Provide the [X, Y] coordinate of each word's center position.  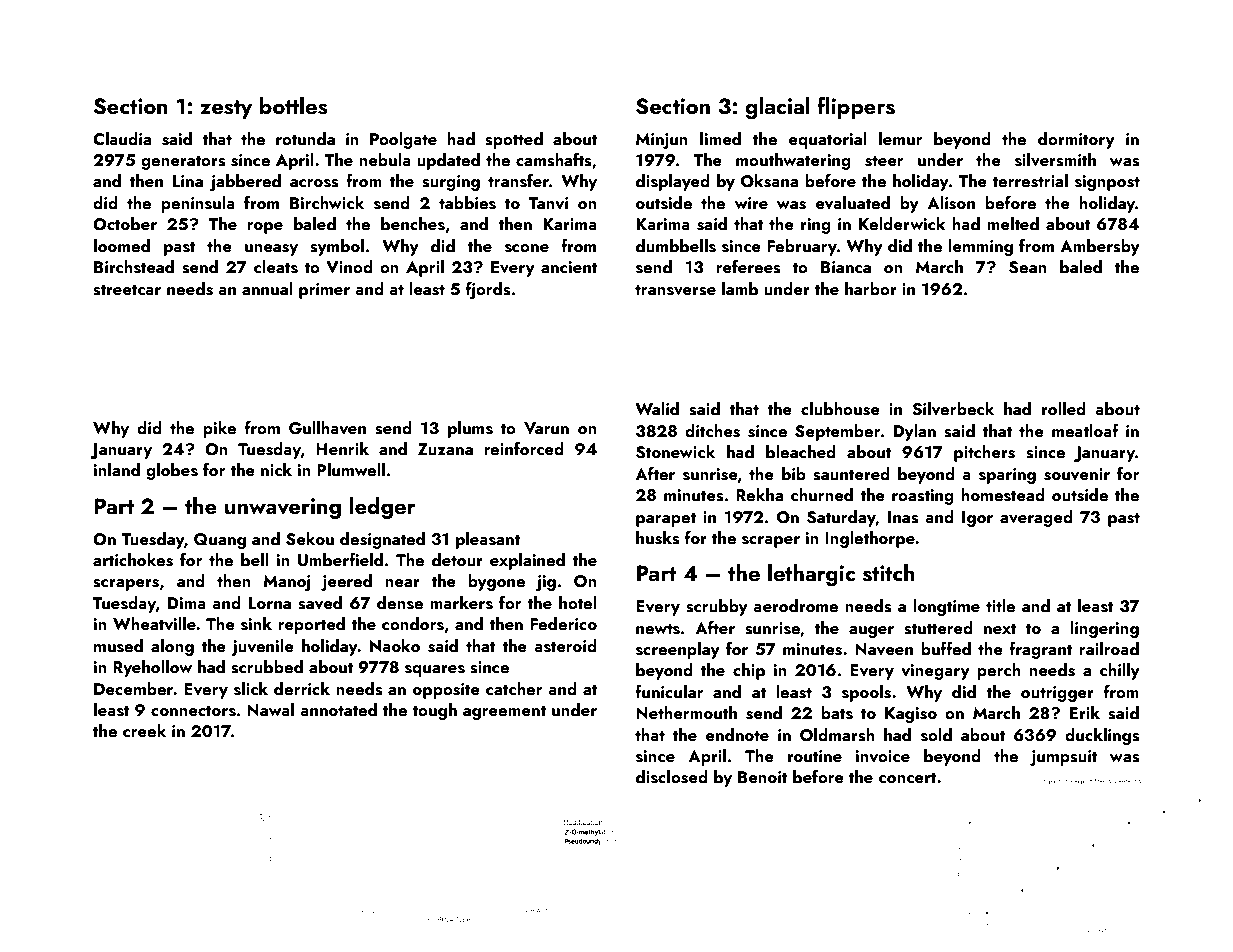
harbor [871, 288]
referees [748, 266]
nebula [385, 159]
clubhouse [840, 409]
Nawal [270, 709]
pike [219, 429]
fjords [488, 290]
